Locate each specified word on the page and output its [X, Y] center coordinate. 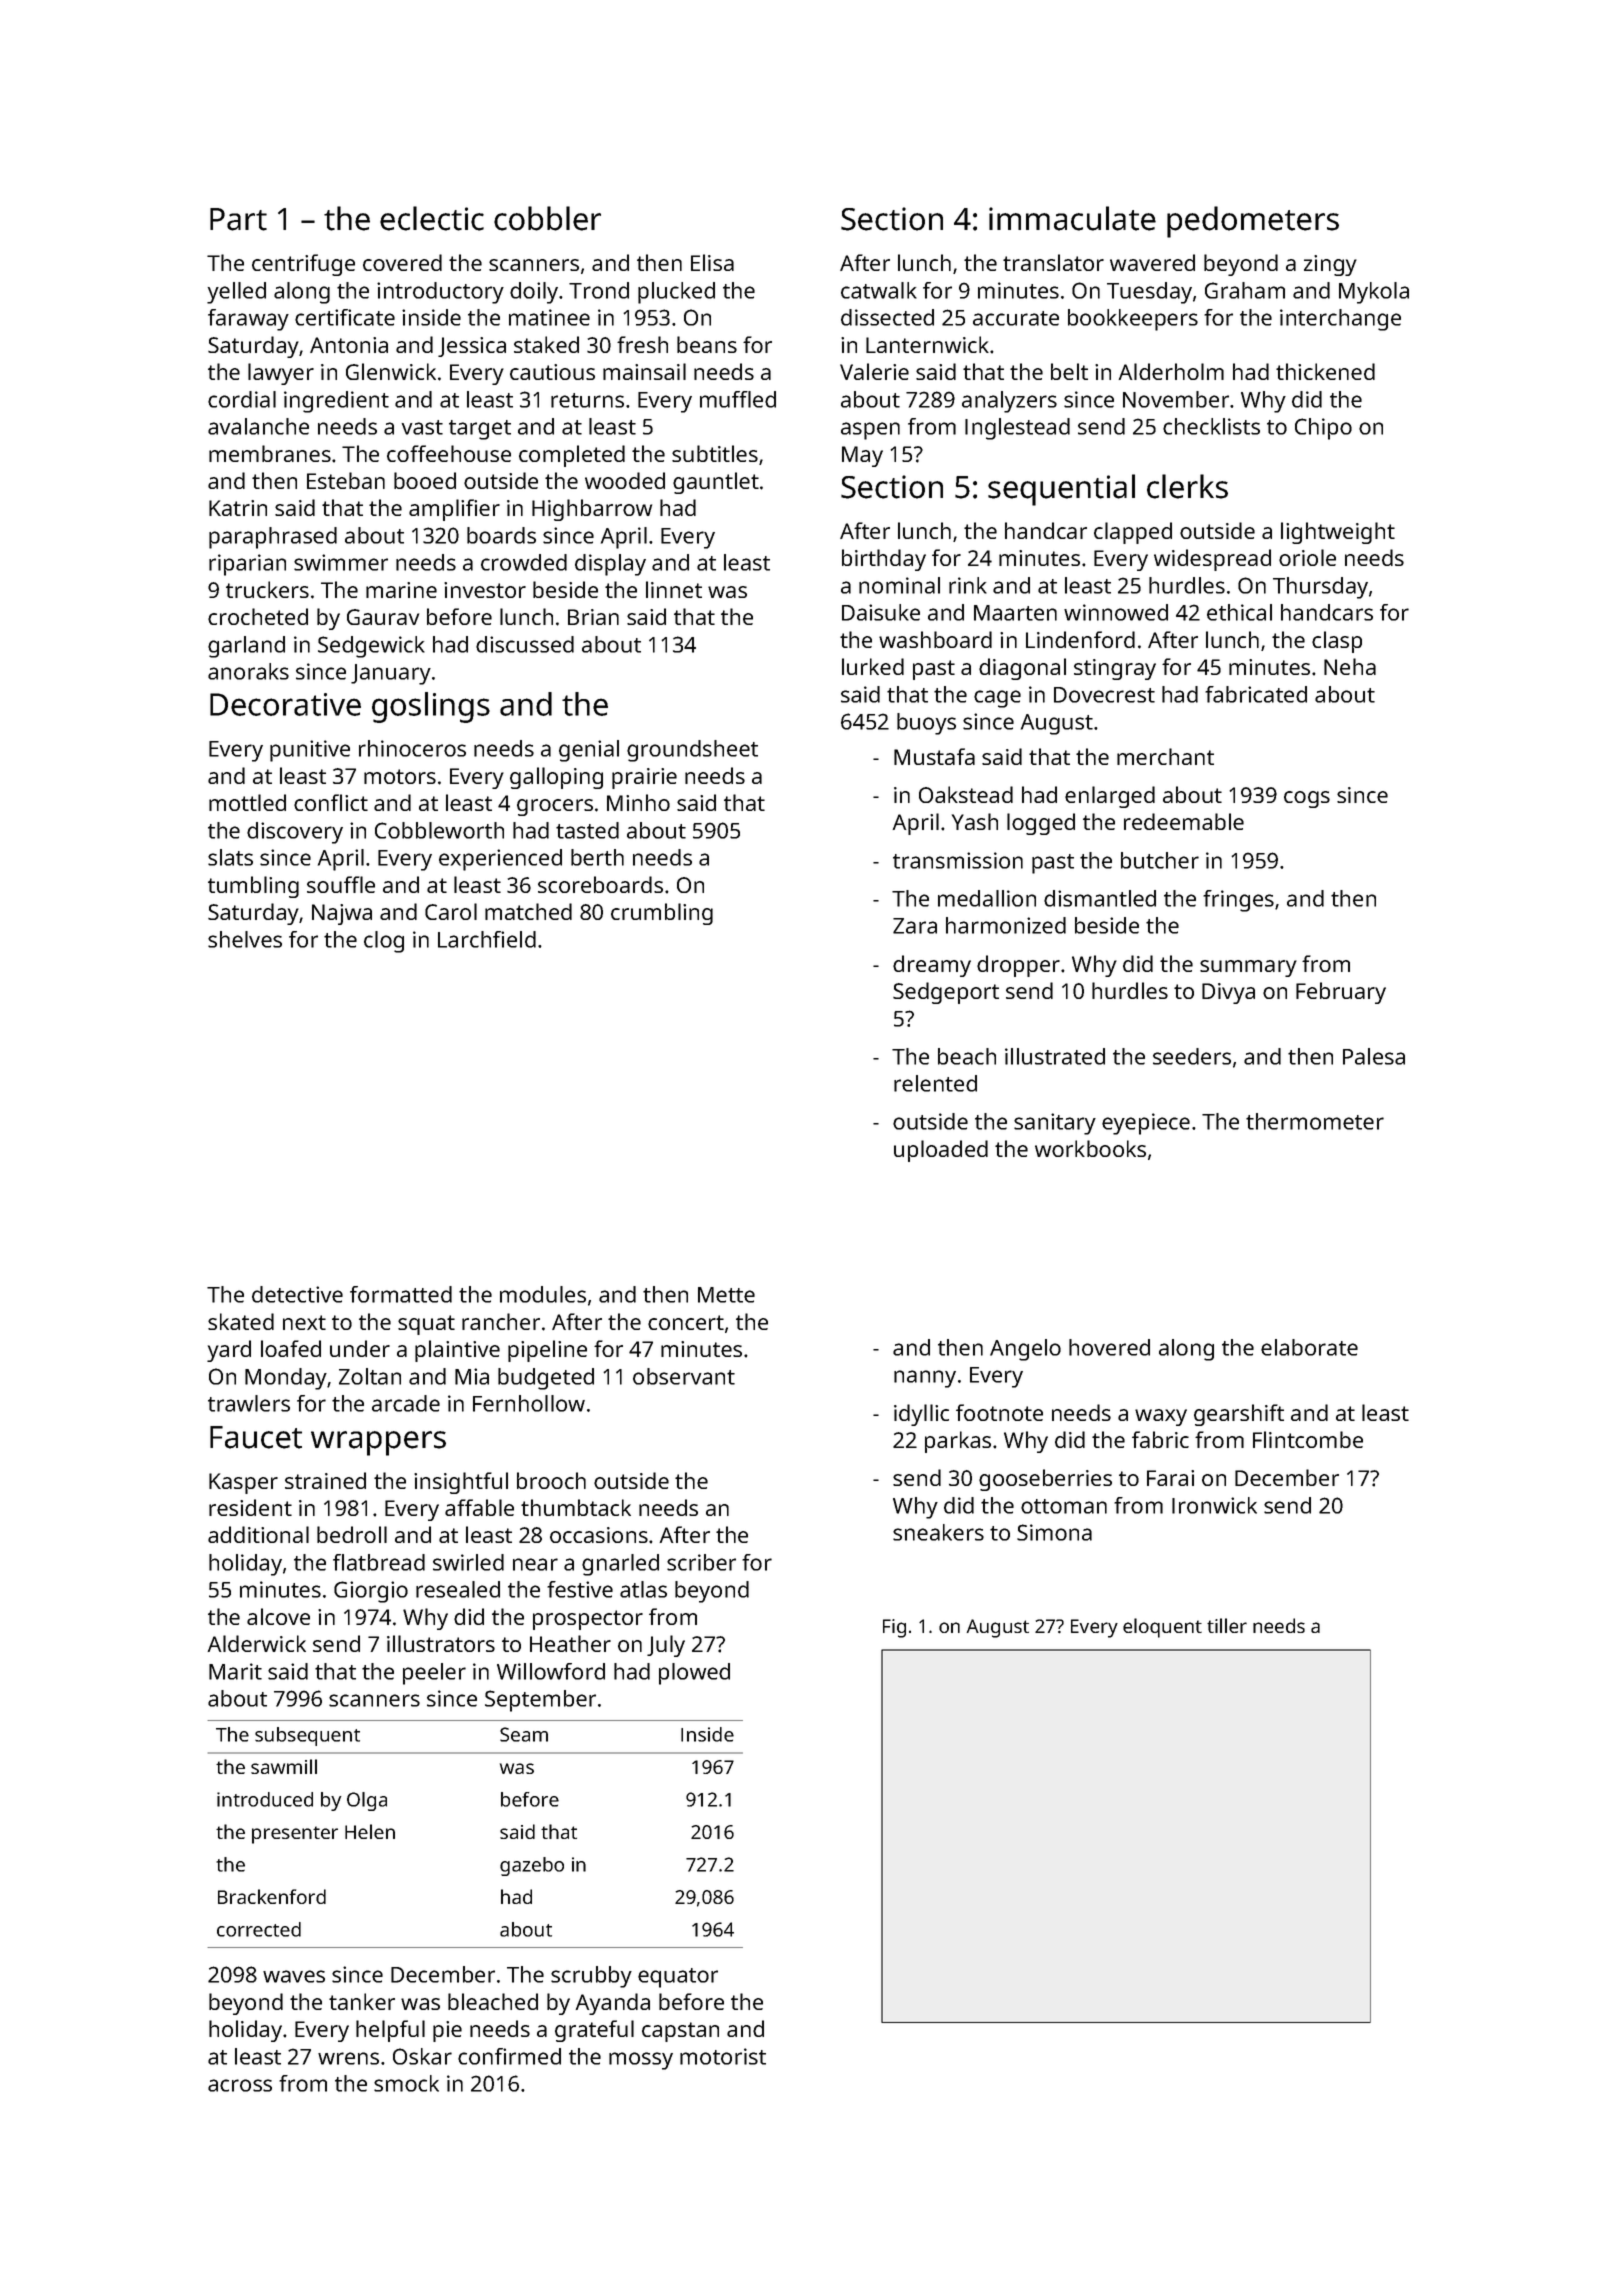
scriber [701, 1562]
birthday [884, 560]
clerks [1187, 486]
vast [422, 427]
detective [297, 1294]
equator [678, 1978]
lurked [873, 666]
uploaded [941, 1151]
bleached [493, 2001]
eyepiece [1146, 1124]
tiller [1227, 1625]
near [535, 1564]
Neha [1350, 666]
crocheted [258, 616]
